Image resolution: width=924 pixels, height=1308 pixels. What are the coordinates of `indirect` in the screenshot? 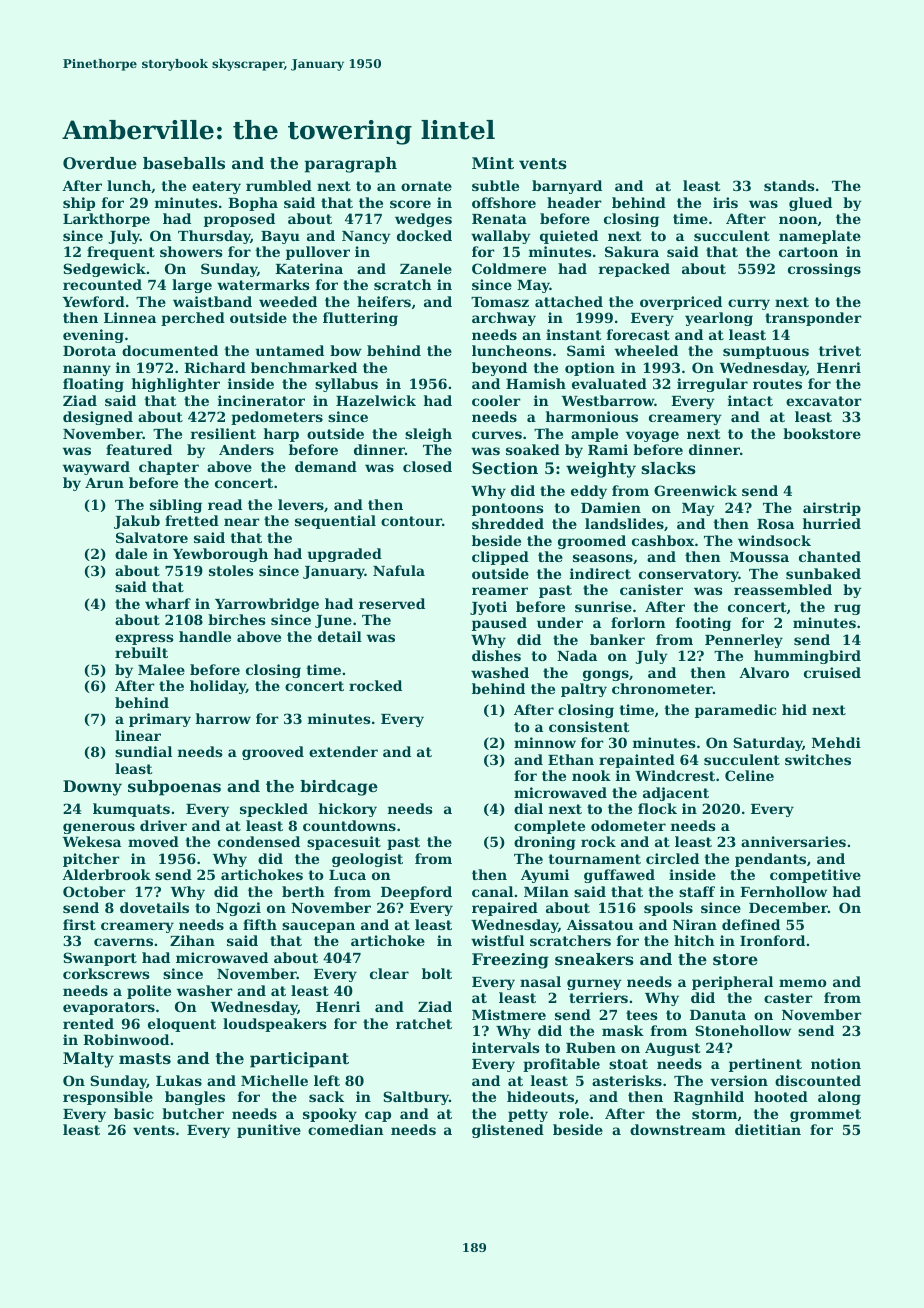 It's located at (600, 573).
